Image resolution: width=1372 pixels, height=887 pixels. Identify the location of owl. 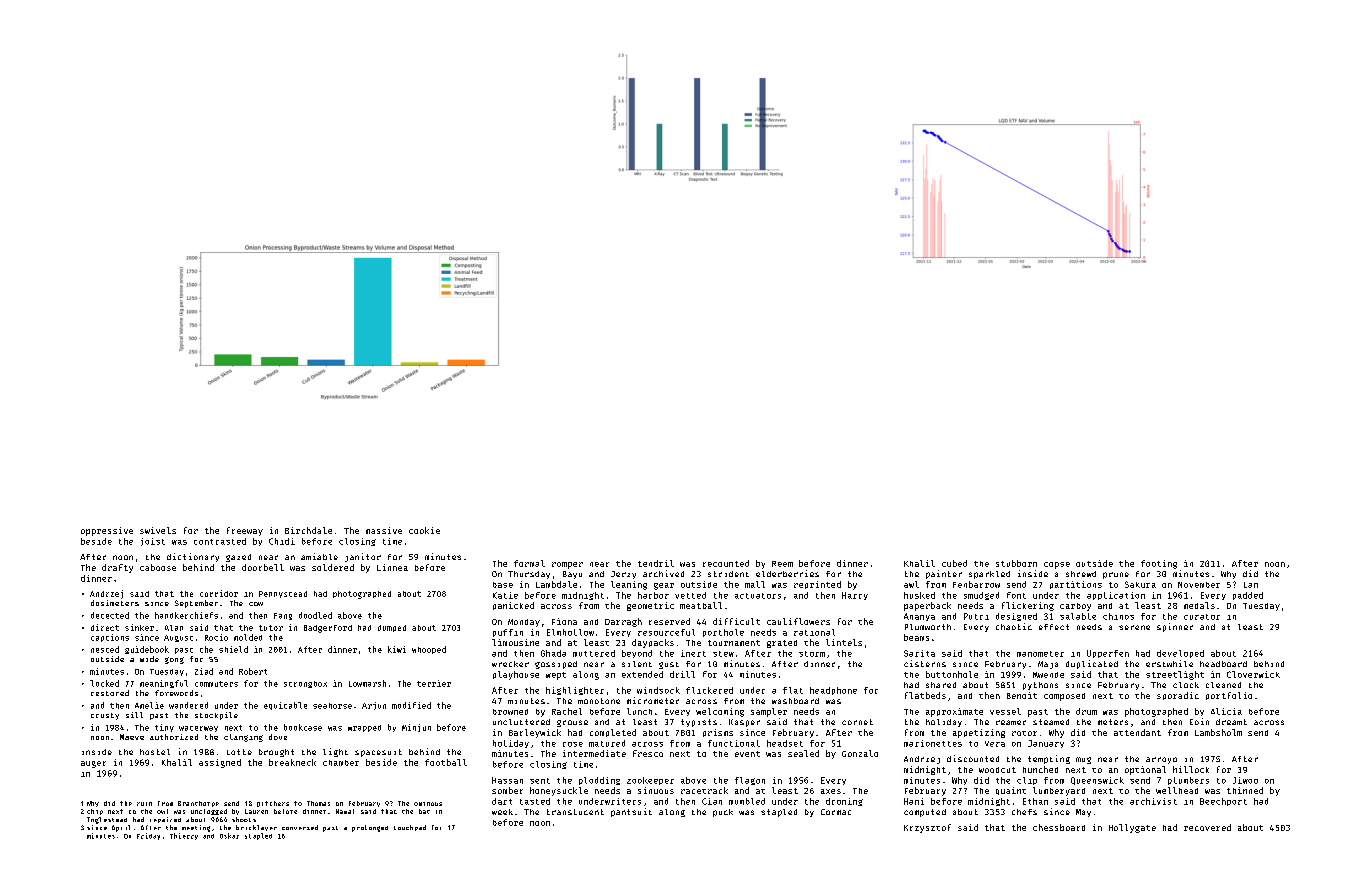
(162, 811).
